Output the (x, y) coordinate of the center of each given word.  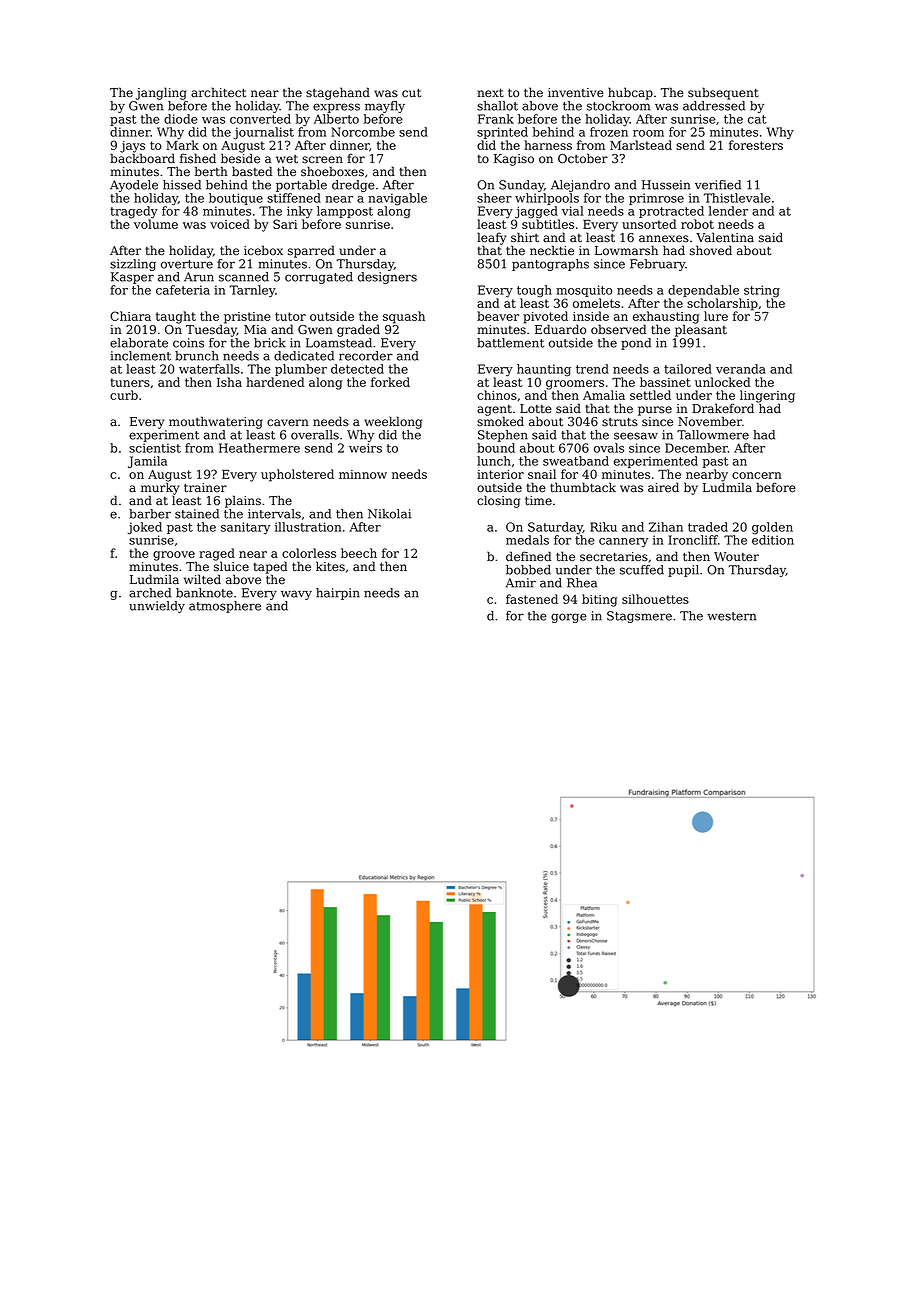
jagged (536, 212)
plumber (301, 370)
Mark (182, 145)
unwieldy (157, 607)
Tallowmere (713, 435)
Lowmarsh (626, 250)
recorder (366, 356)
